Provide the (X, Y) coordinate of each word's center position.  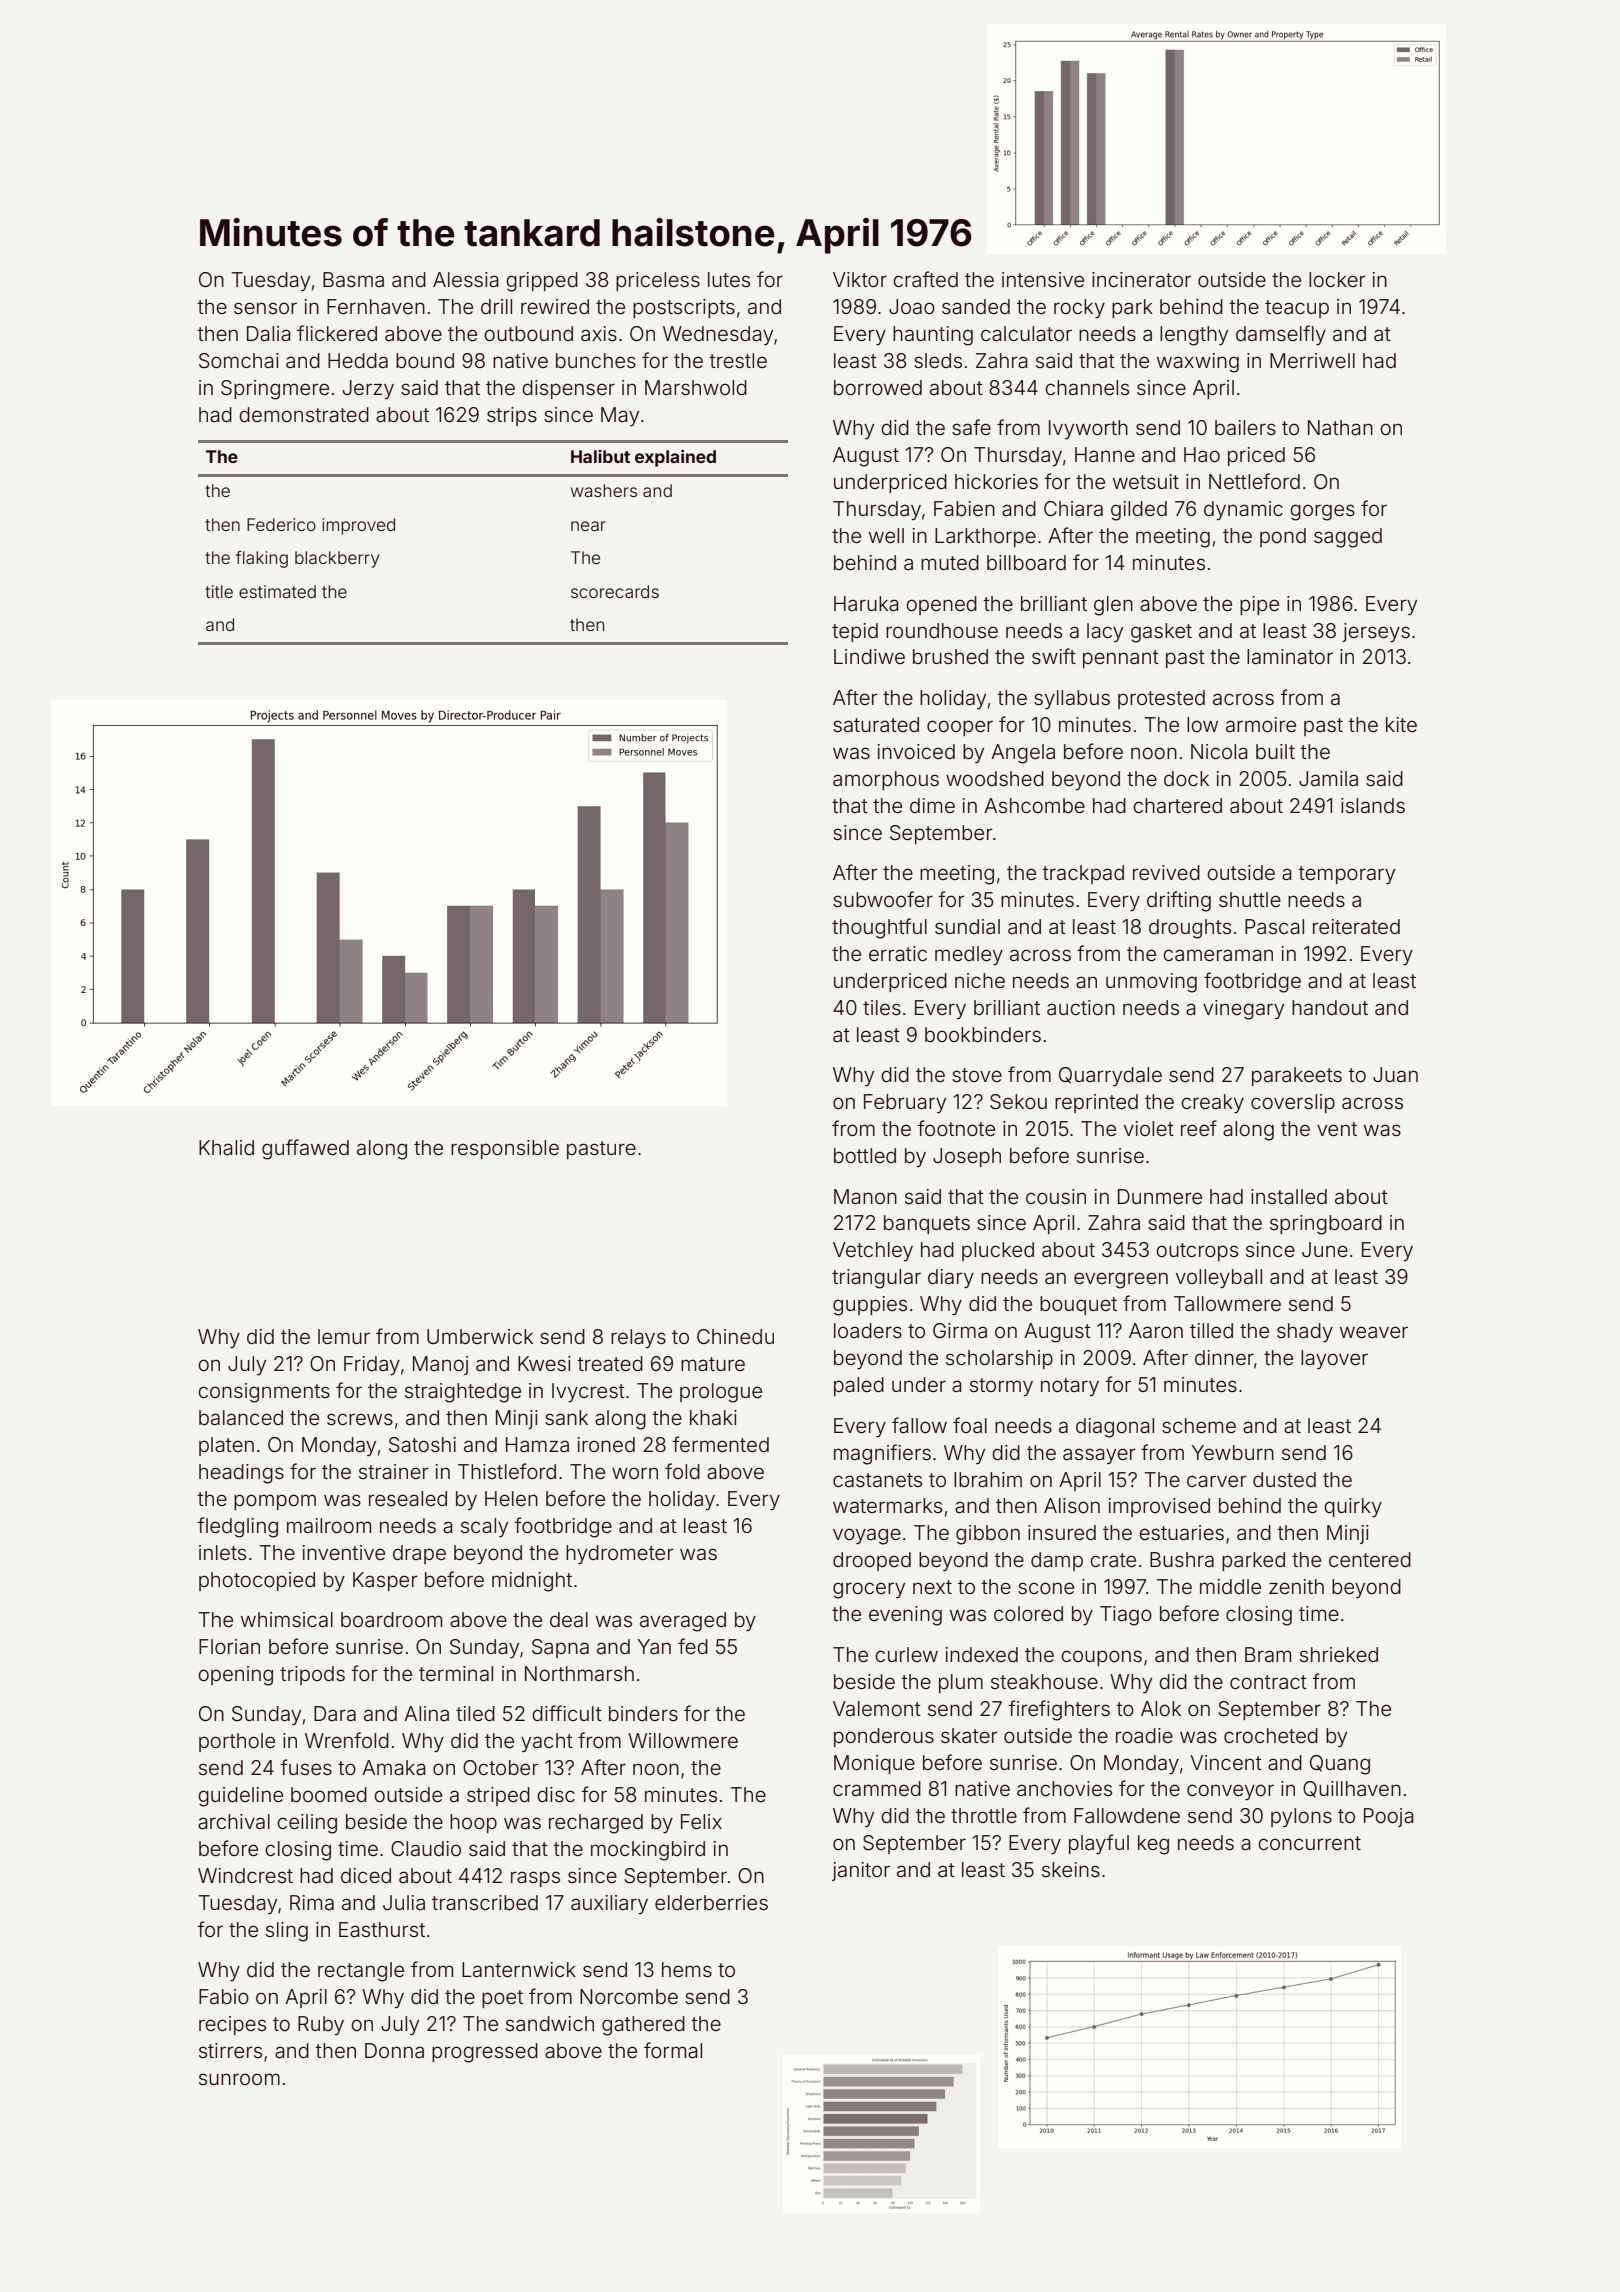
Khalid (226, 1147)
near (588, 526)
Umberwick (480, 1336)
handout (1330, 1007)
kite (1401, 724)
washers (604, 490)
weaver (1374, 1332)
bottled (865, 1155)
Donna (394, 2050)
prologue (721, 1393)
